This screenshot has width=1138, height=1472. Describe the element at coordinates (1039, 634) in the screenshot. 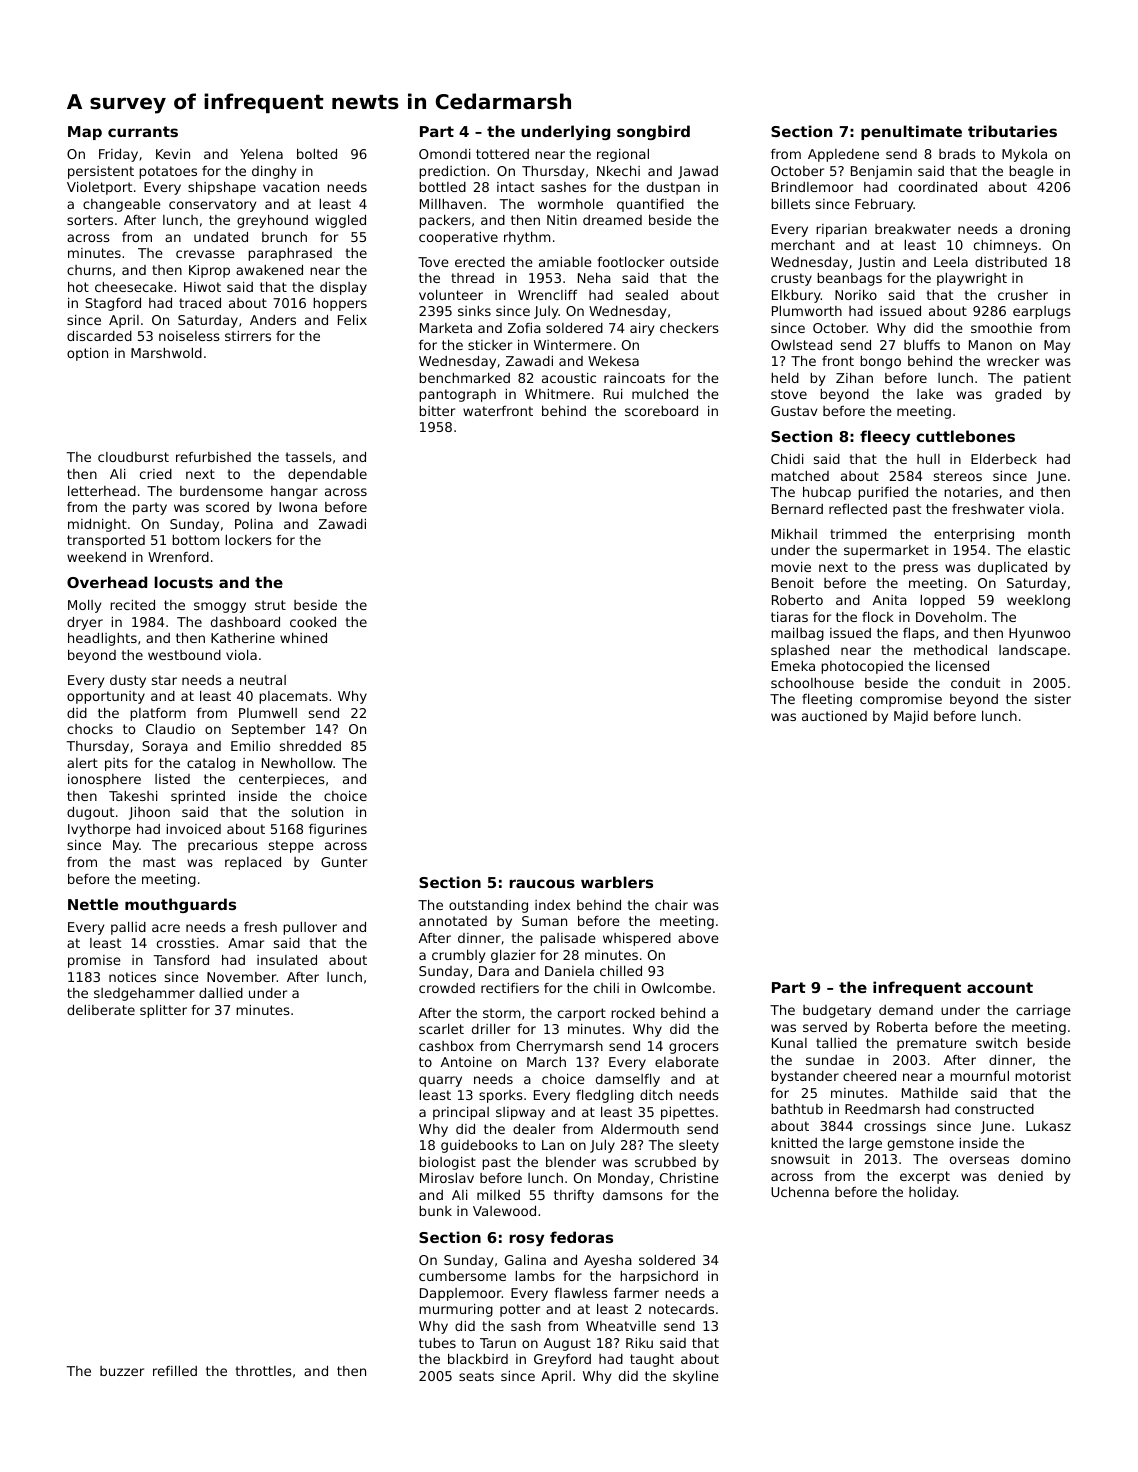

I see `Hyunwoo` at that location.
